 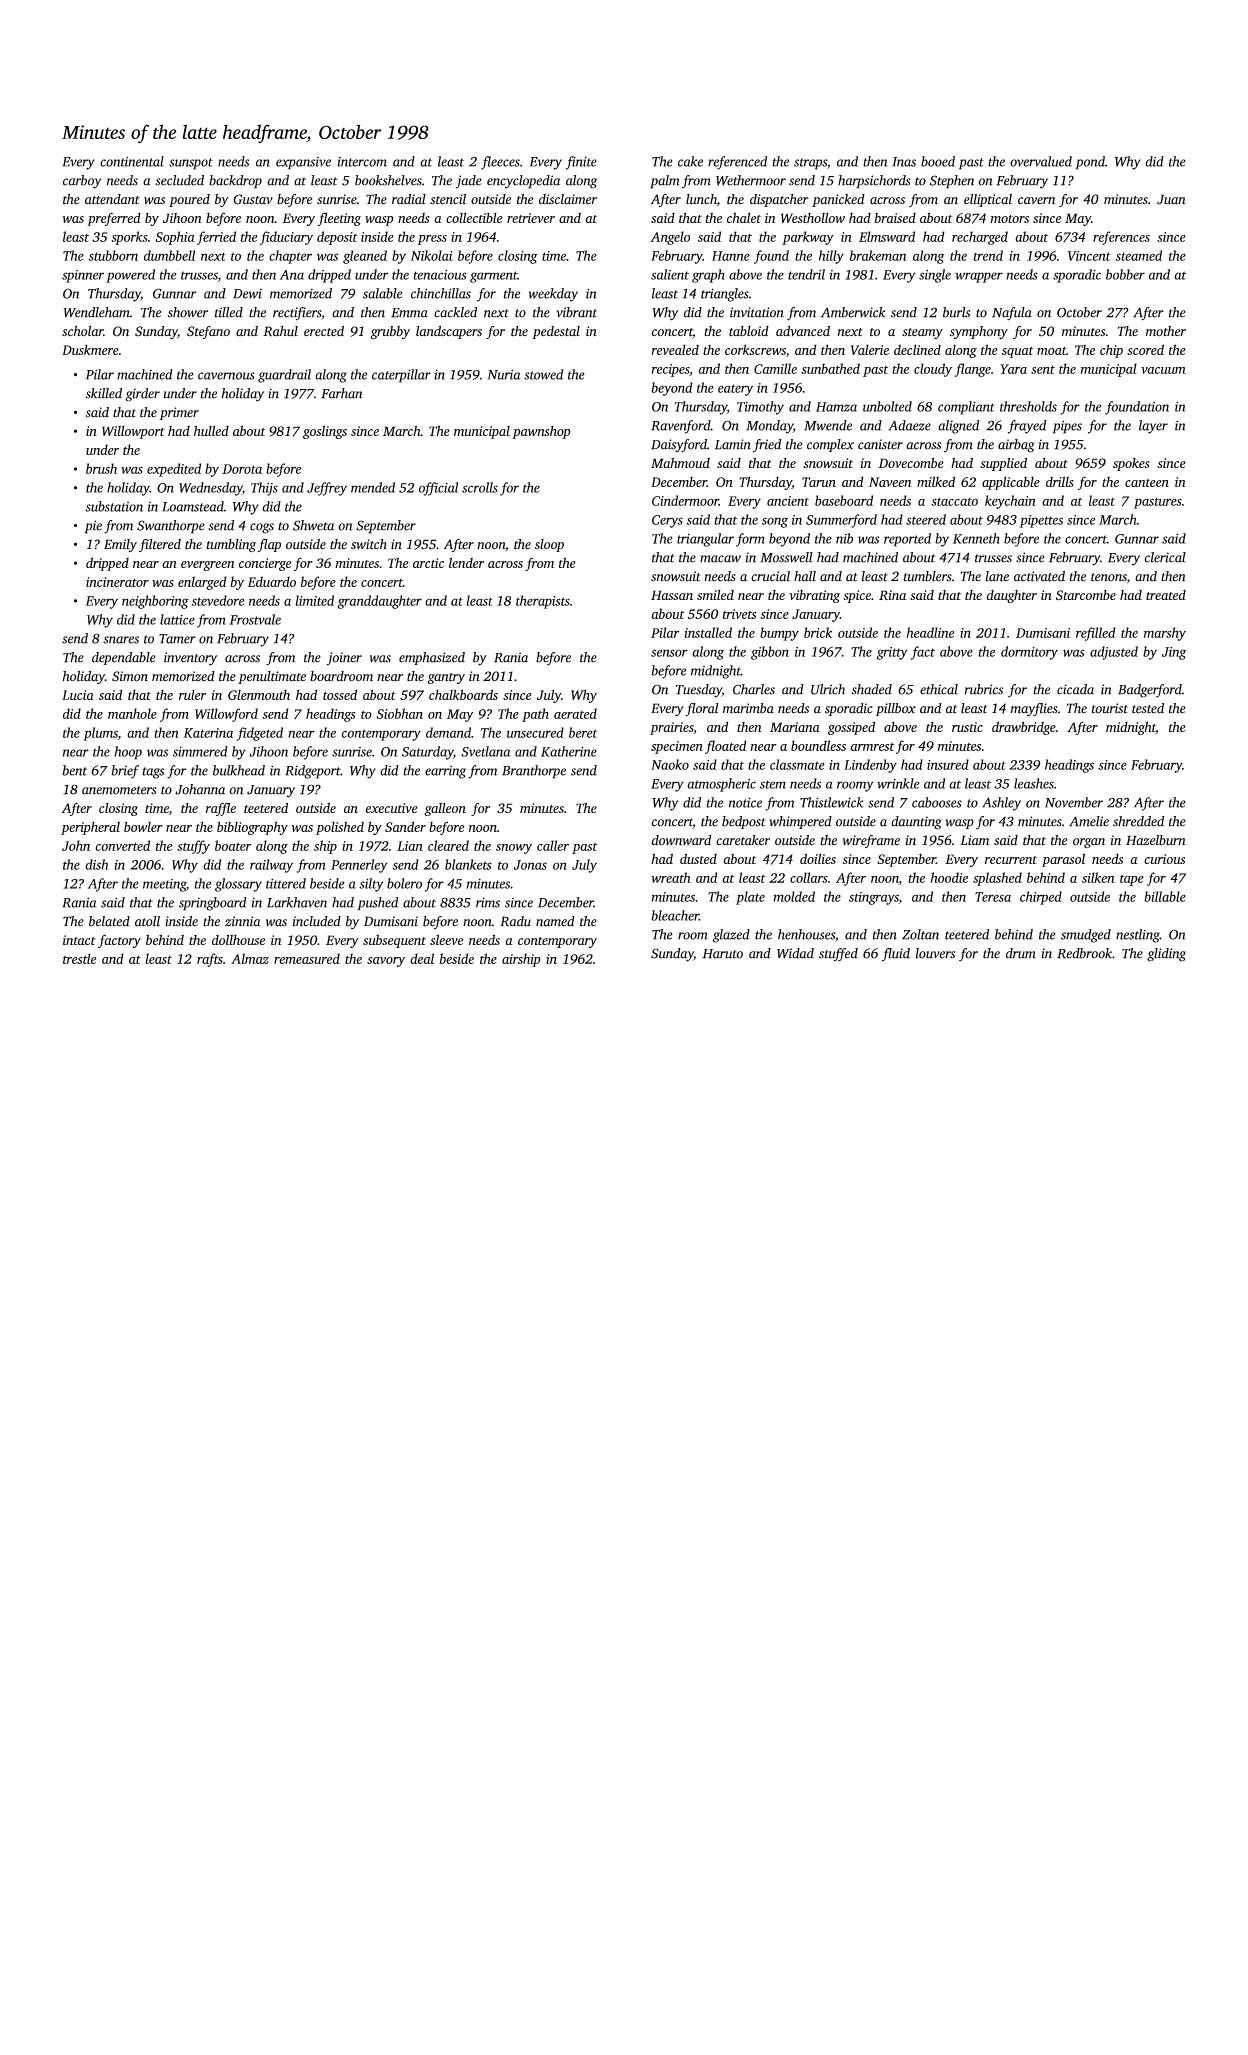 What do you see at coordinates (253, 199) in the screenshot?
I see `Gustav` at bounding box center [253, 199].
